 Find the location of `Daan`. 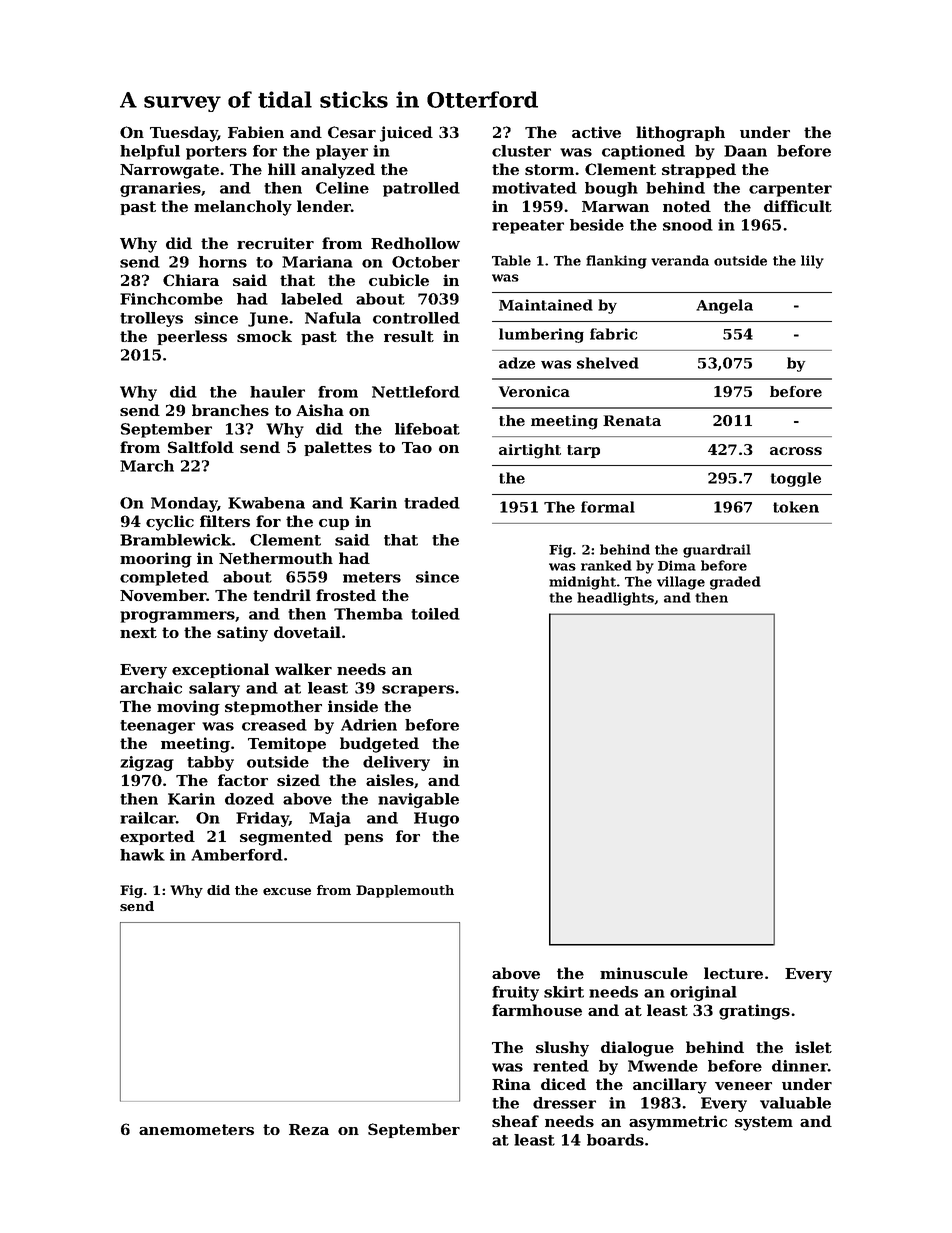

Daan is located at coordinates (745, 151).
